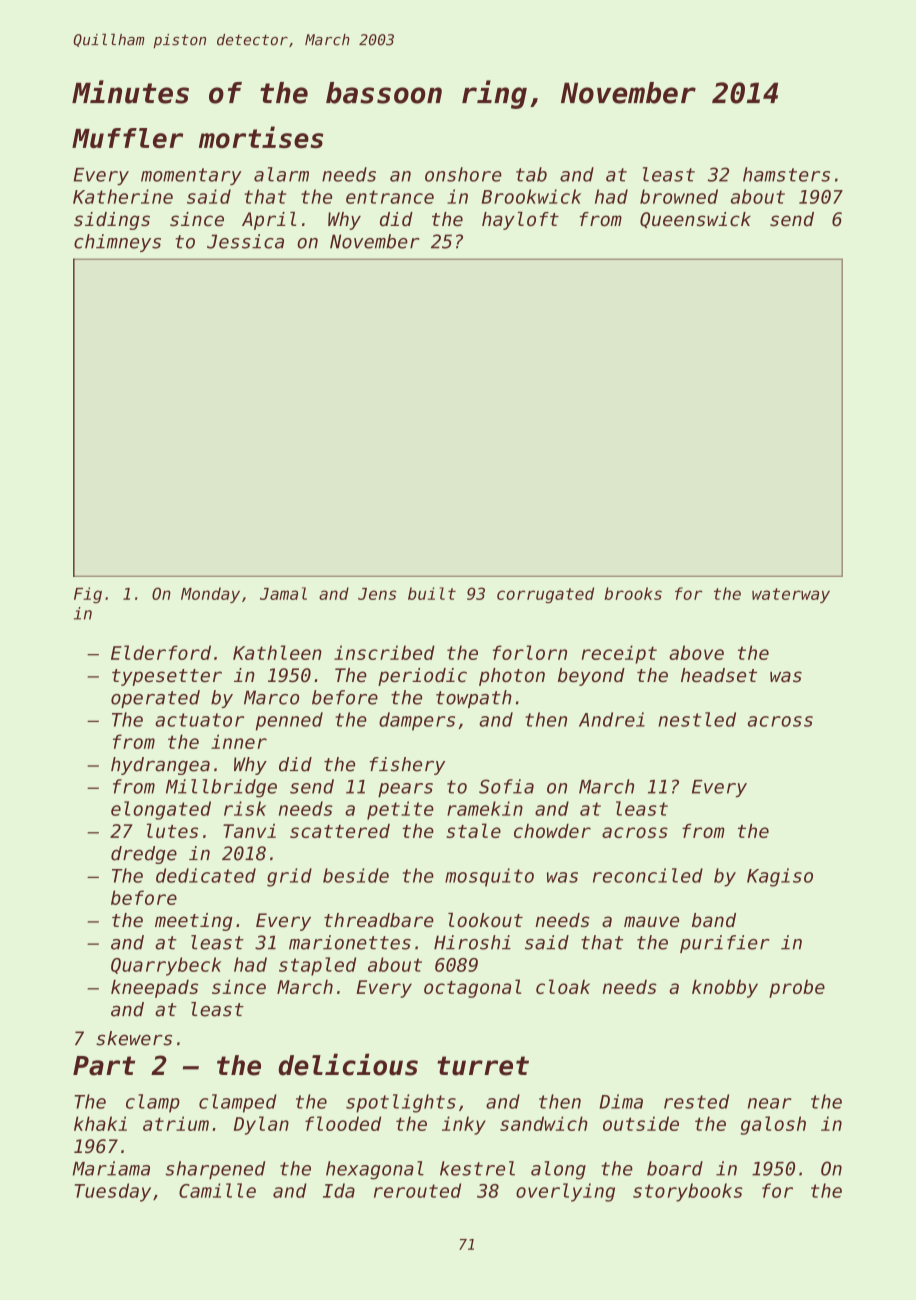 The height and width of the screenshot is (1300, 916). What do you see at coordinates (390, 197) in the screenshot?
I see `entrance` at bounding box center [390, 197].
